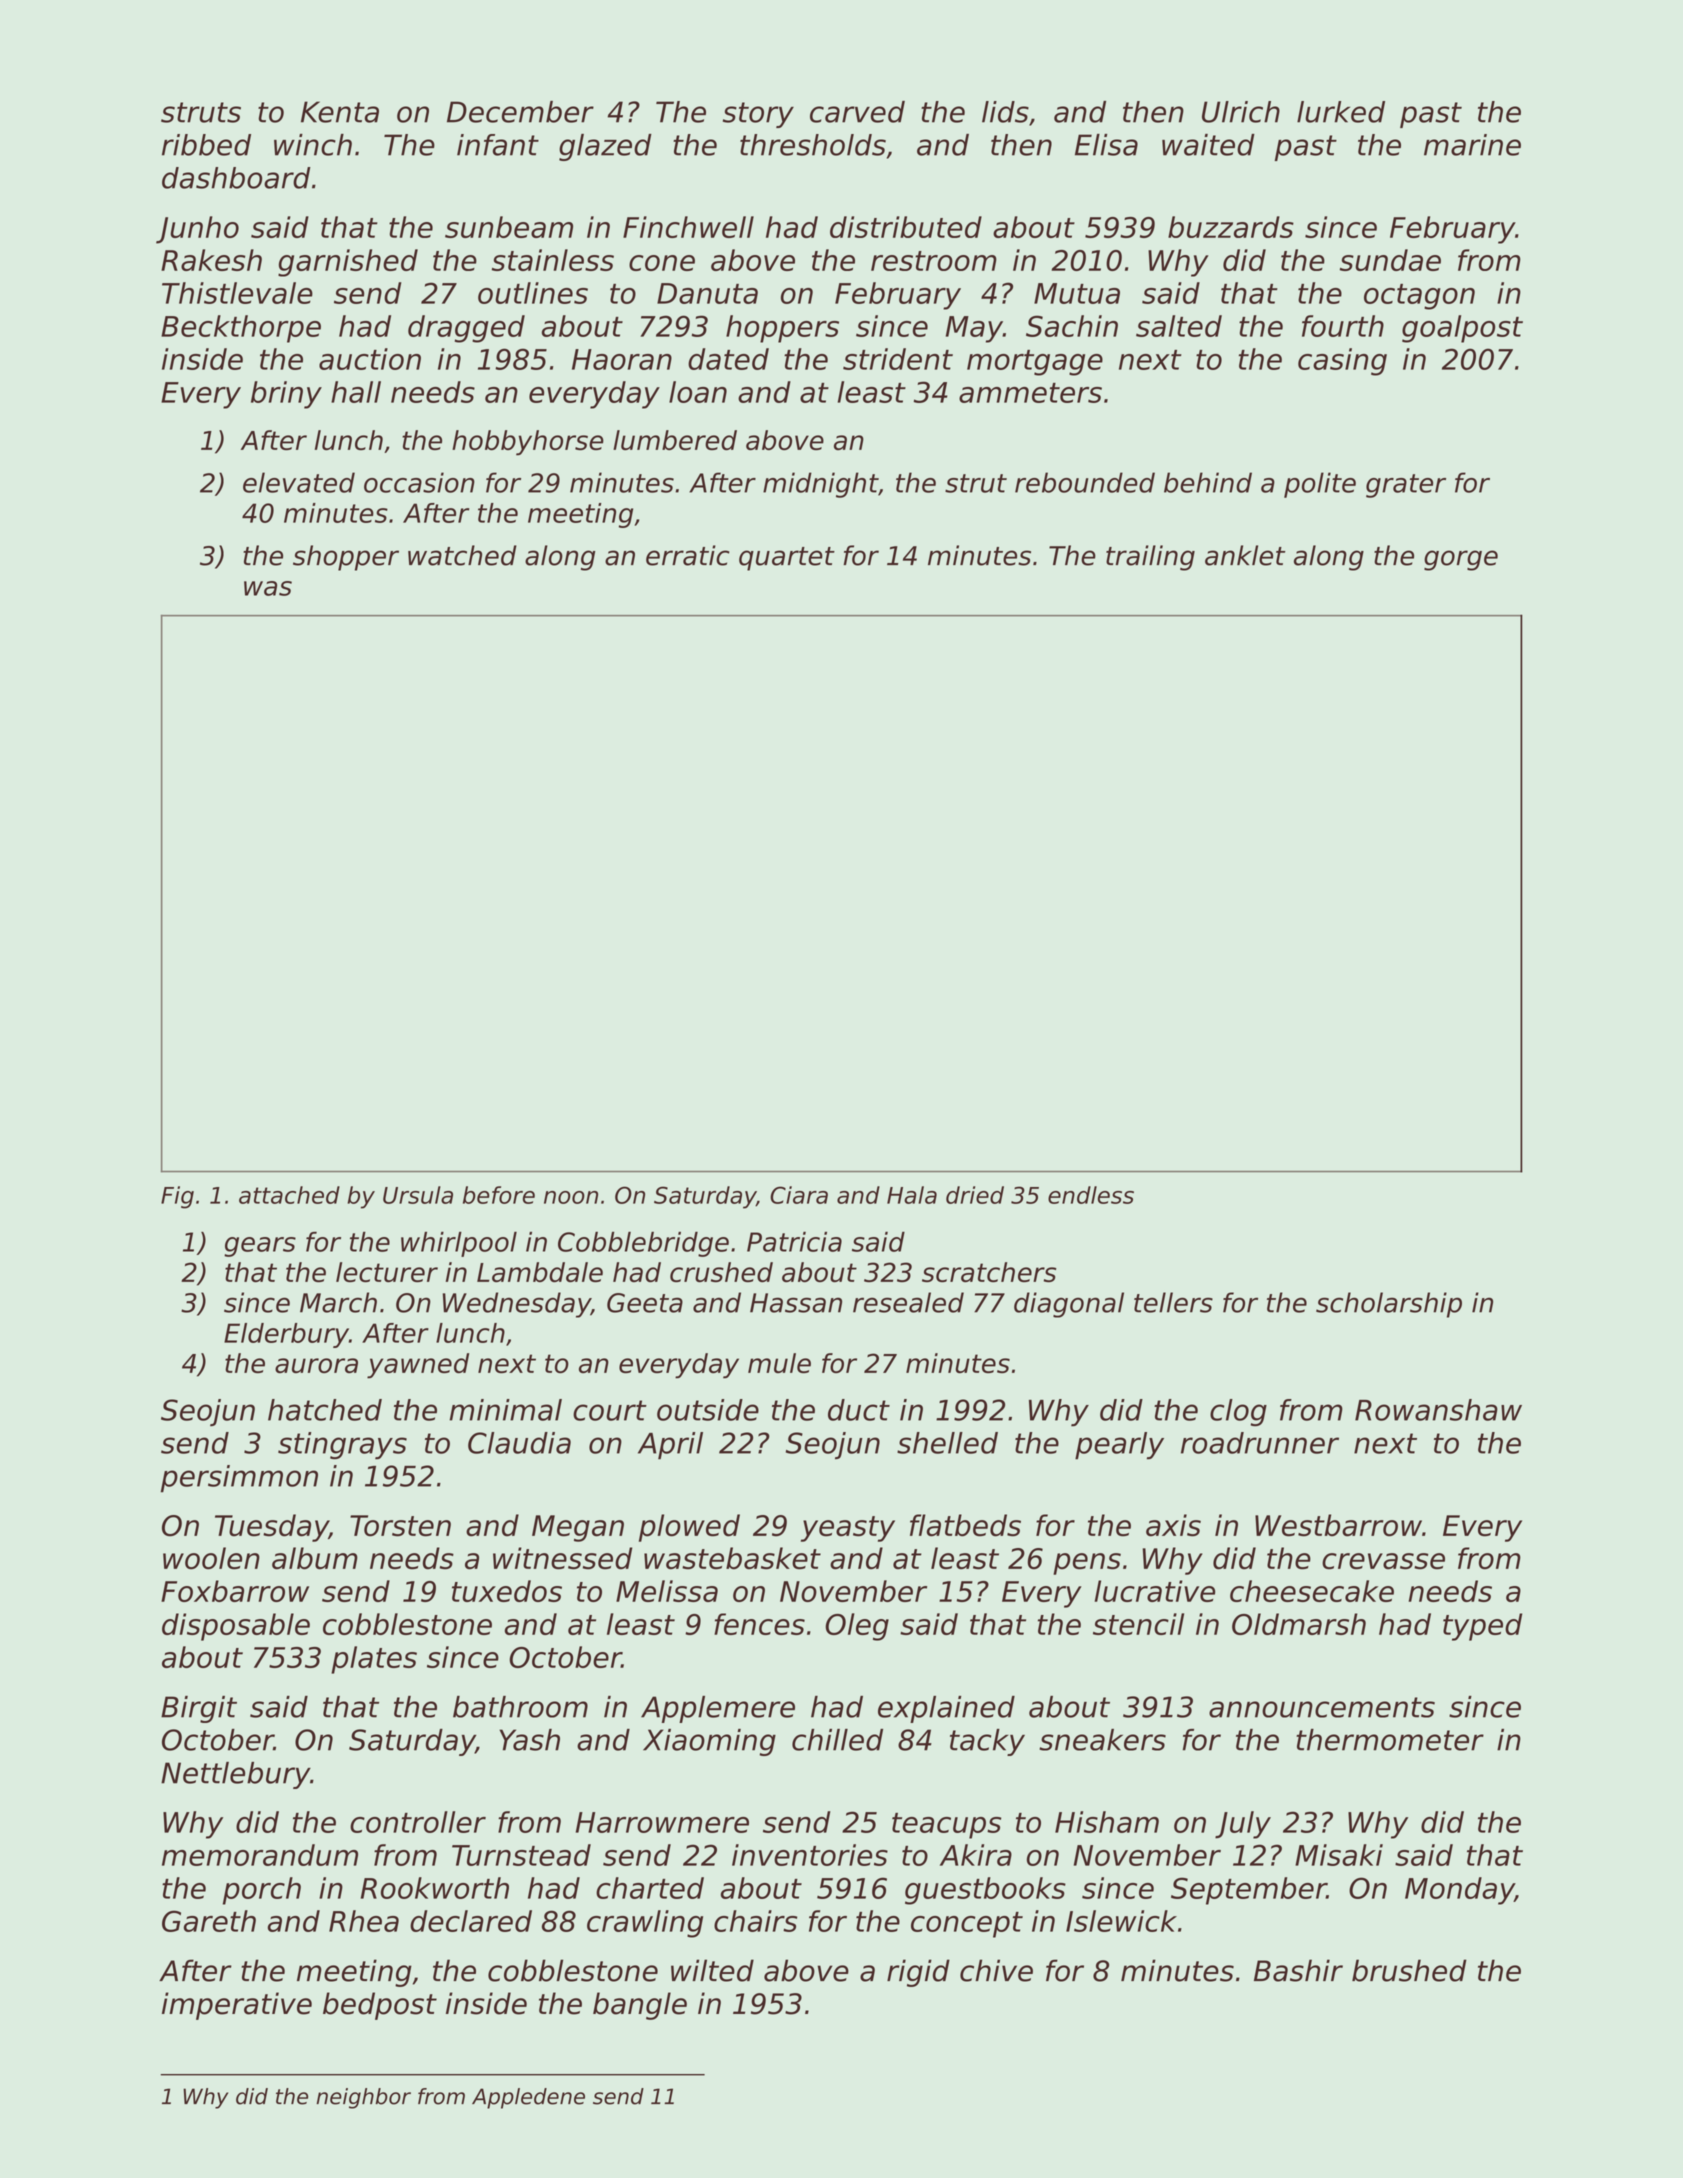 This screenshot has height=2178, width=1683. I want to click on Appledene, so click(528, 2098).
